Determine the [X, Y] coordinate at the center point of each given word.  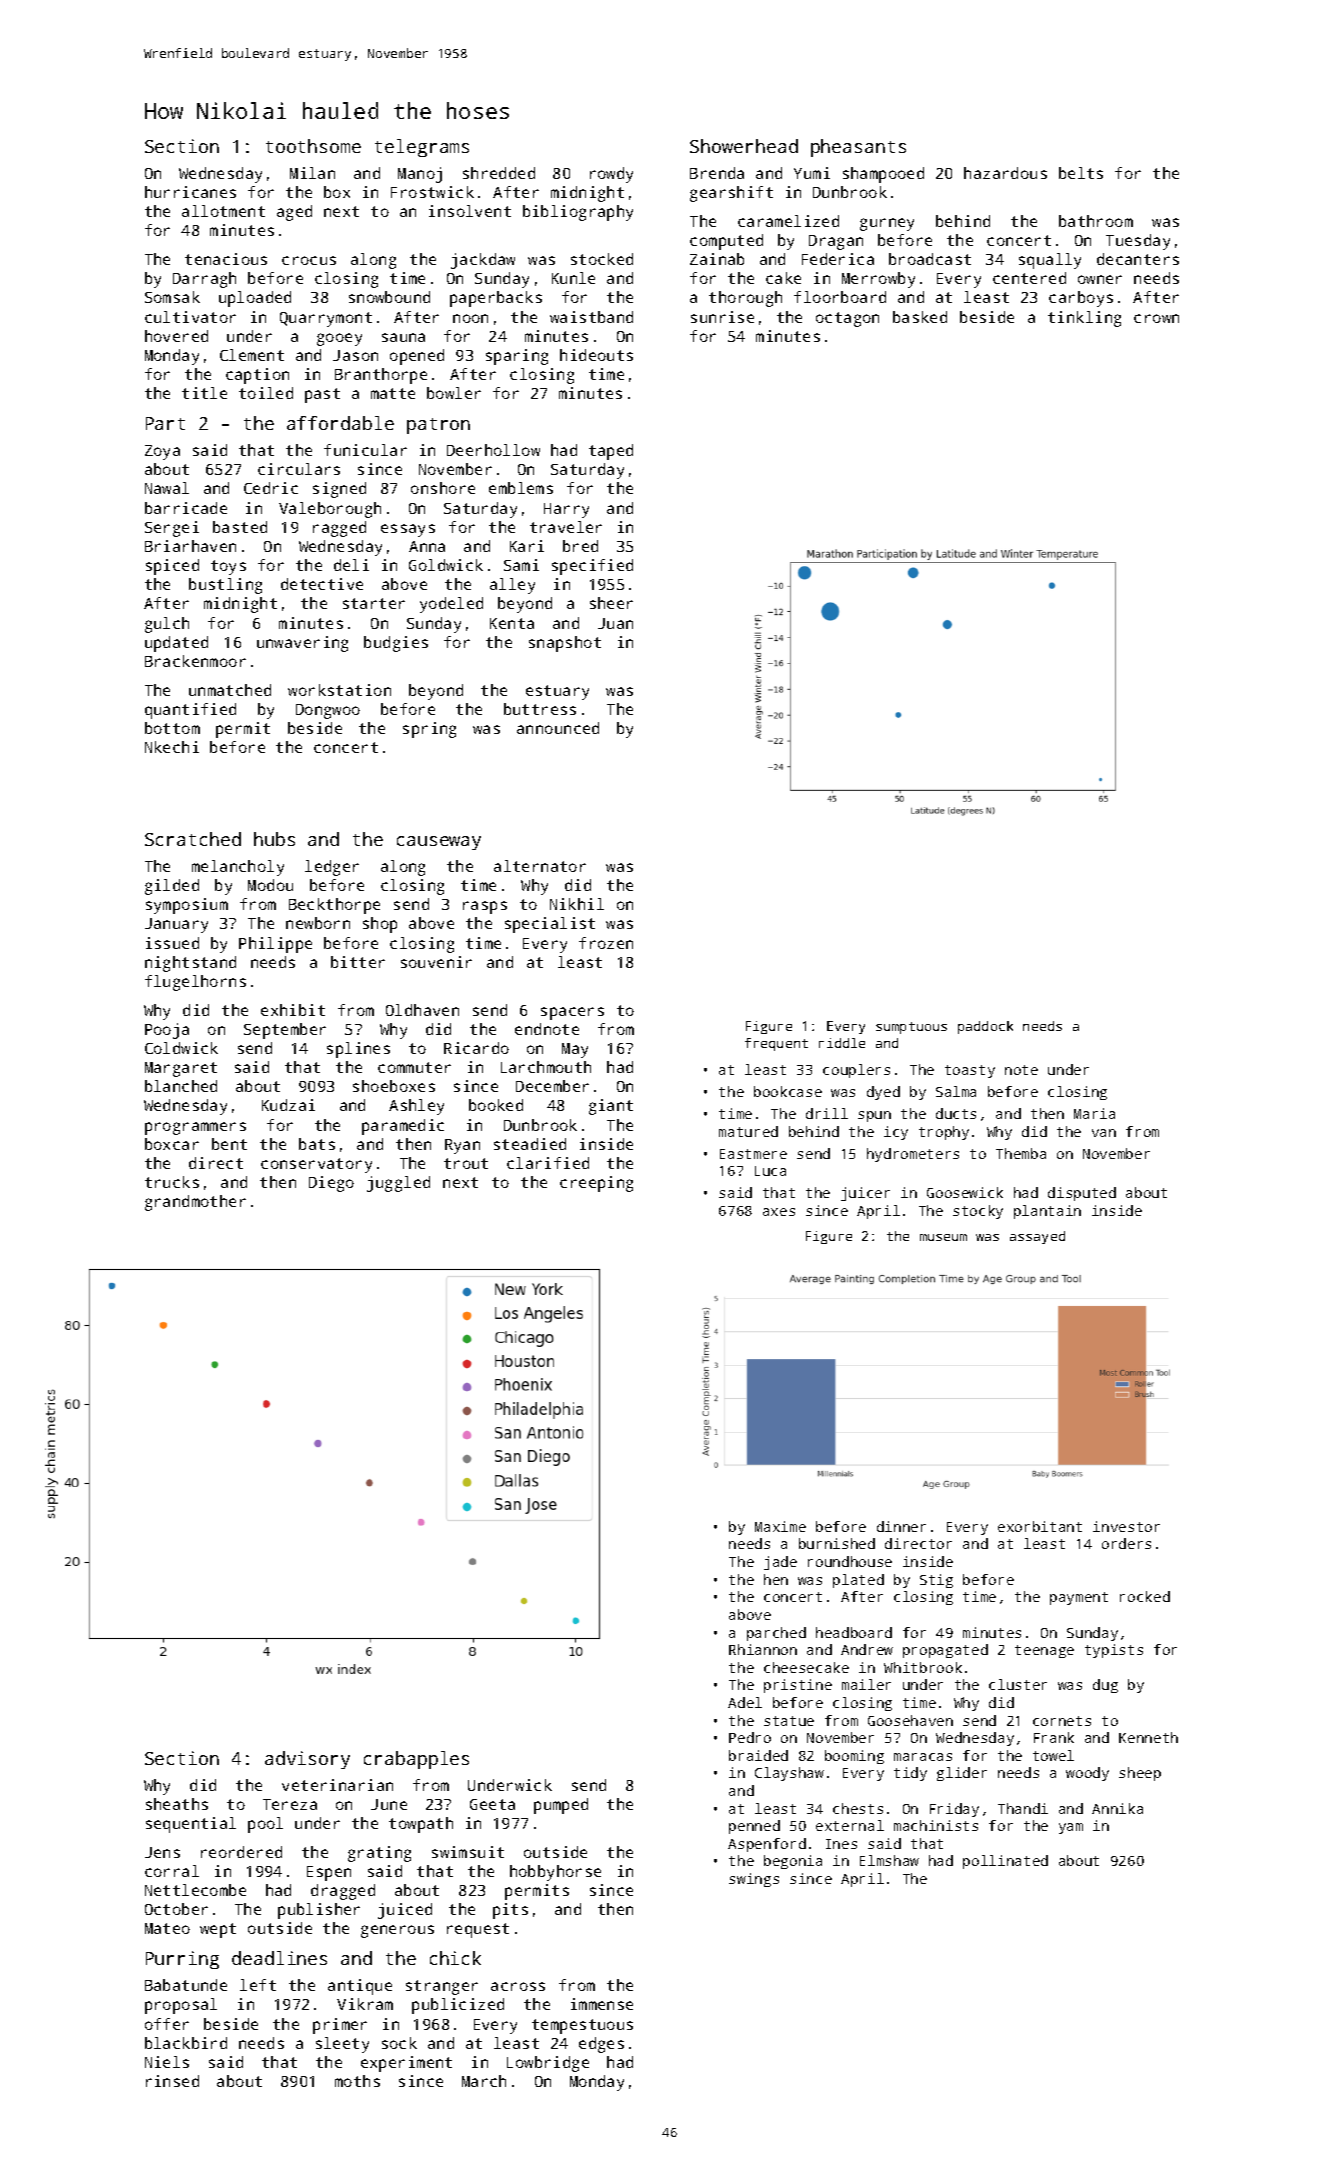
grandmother [195, 1203]
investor [1126, 1526]
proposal [181, 2006]
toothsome [313, 146]
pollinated [1005, 1862]
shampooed [883, 175]
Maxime [780, 1526]
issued [172, 943]
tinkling [1084, 319]
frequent [776, 1044]
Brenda [717, 173]
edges [601, 2045]
